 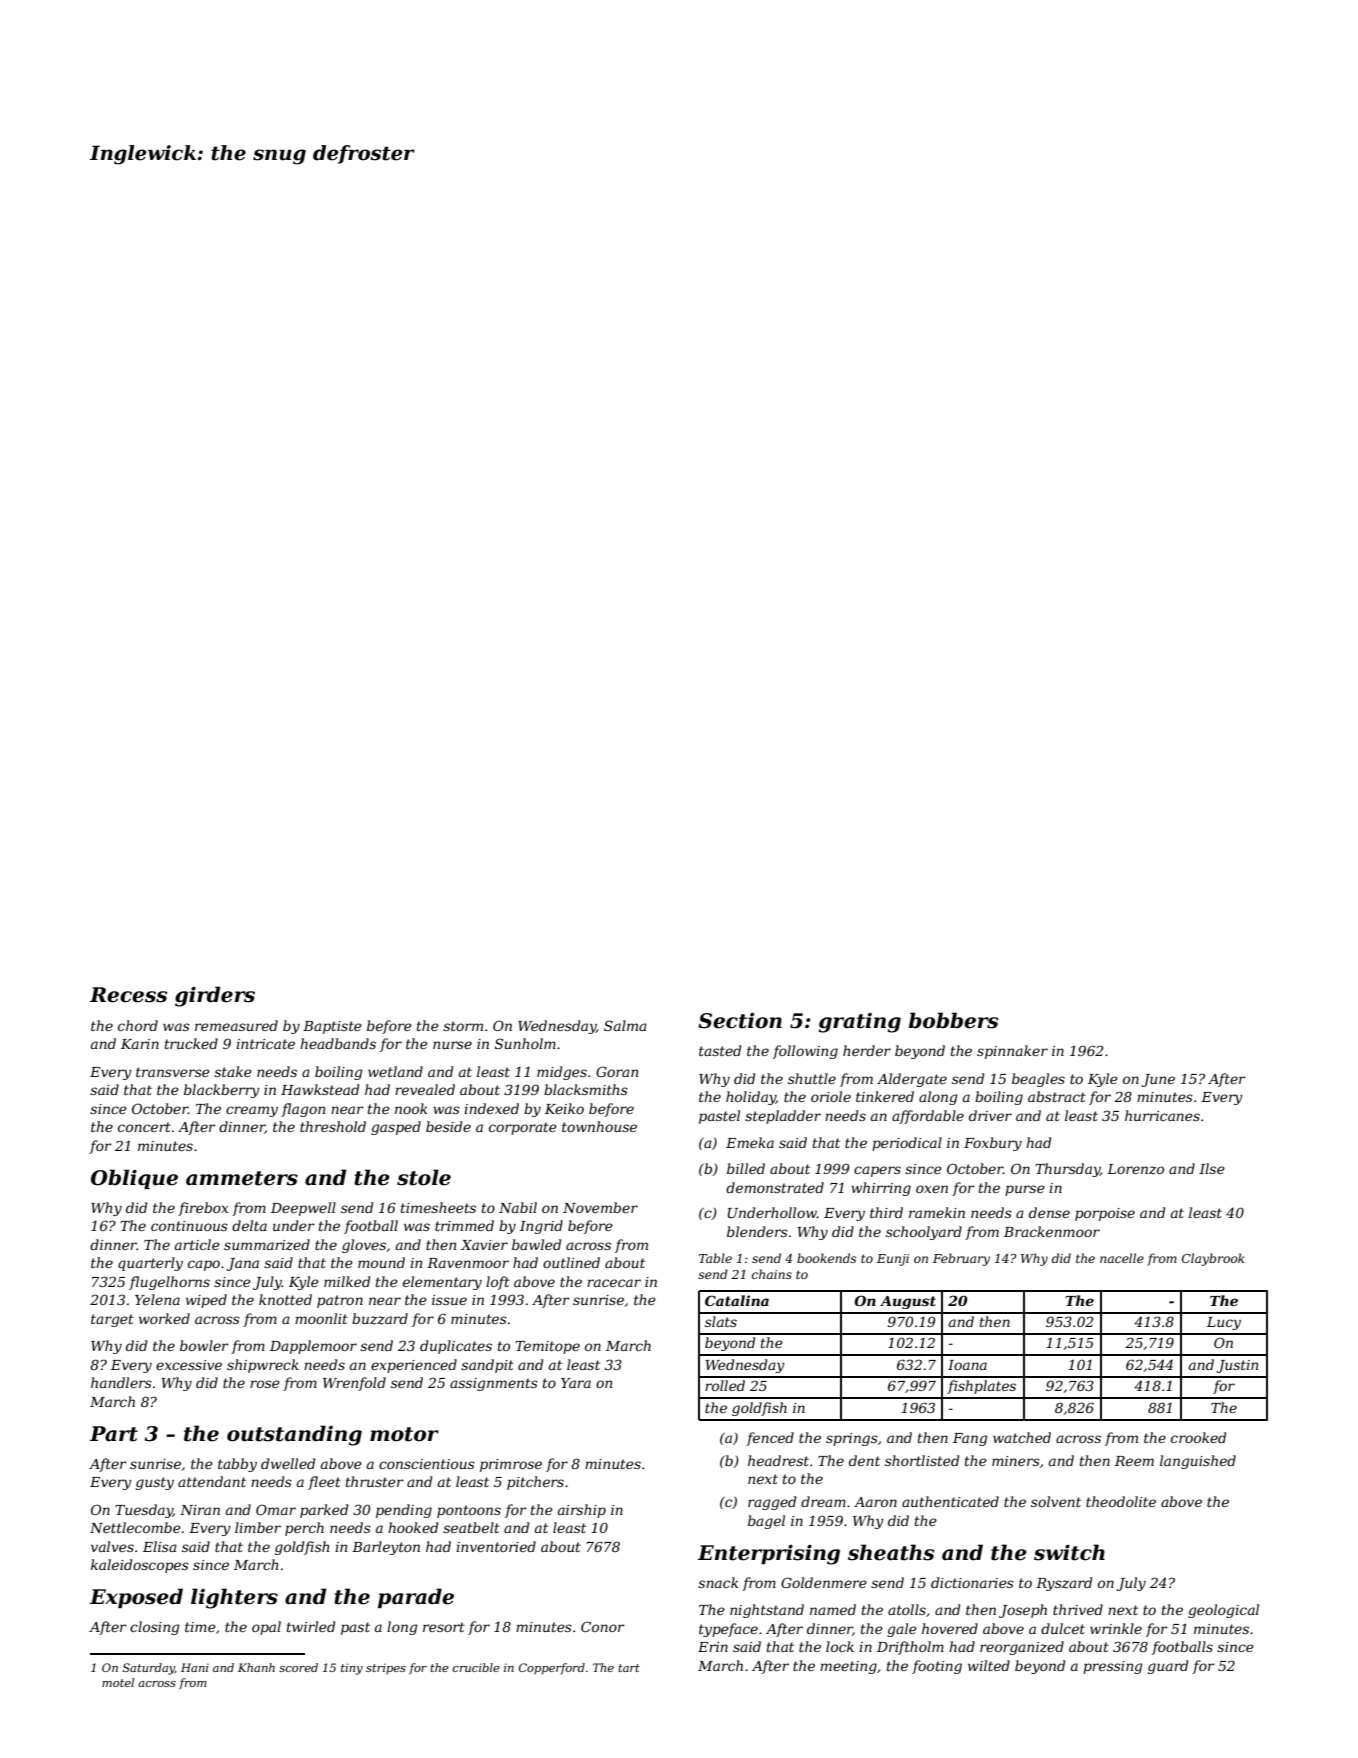 I want to click on motel, so click(x=118, y=1682).
